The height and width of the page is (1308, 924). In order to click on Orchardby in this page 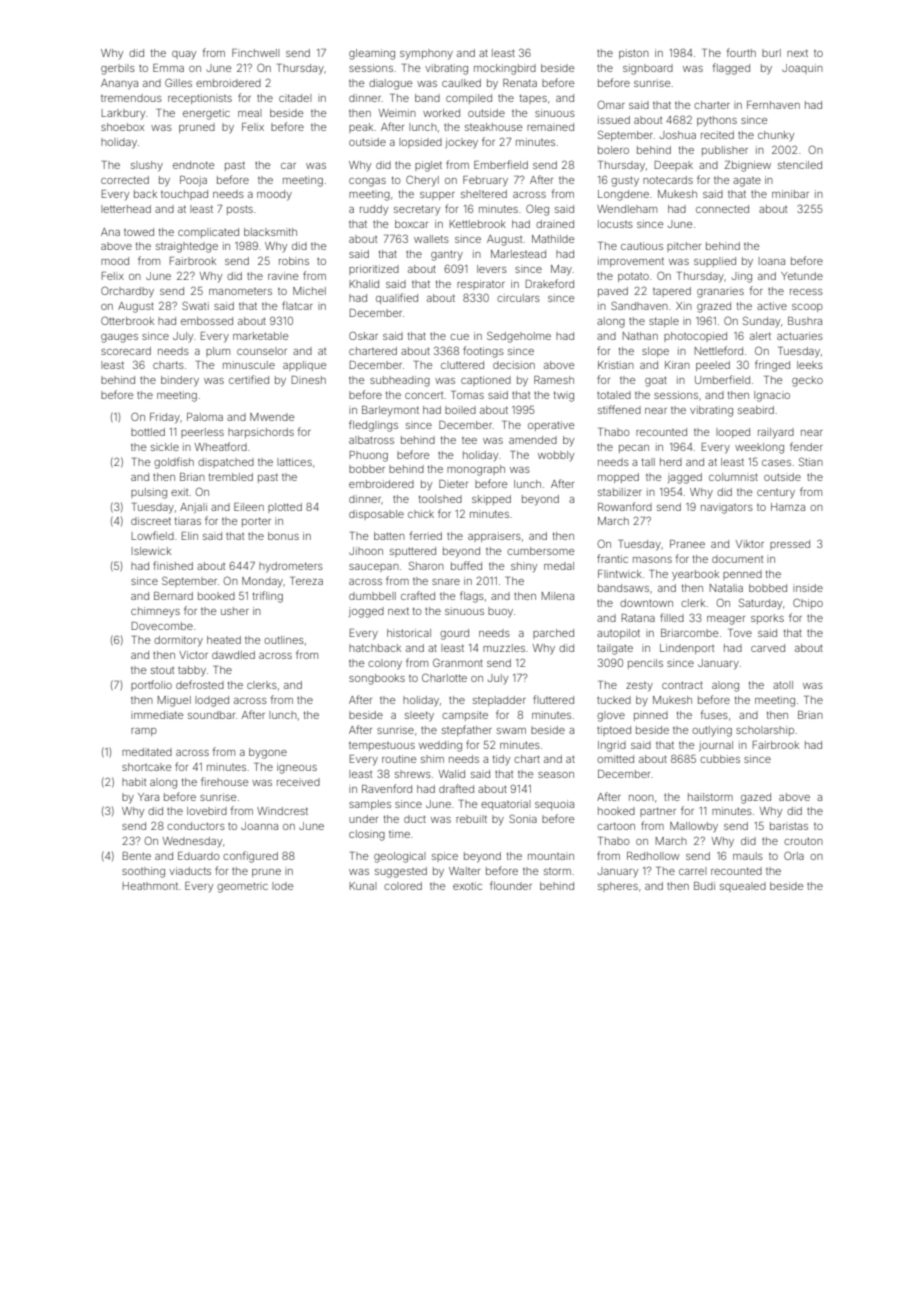, I will do `click(127, 292)`.
